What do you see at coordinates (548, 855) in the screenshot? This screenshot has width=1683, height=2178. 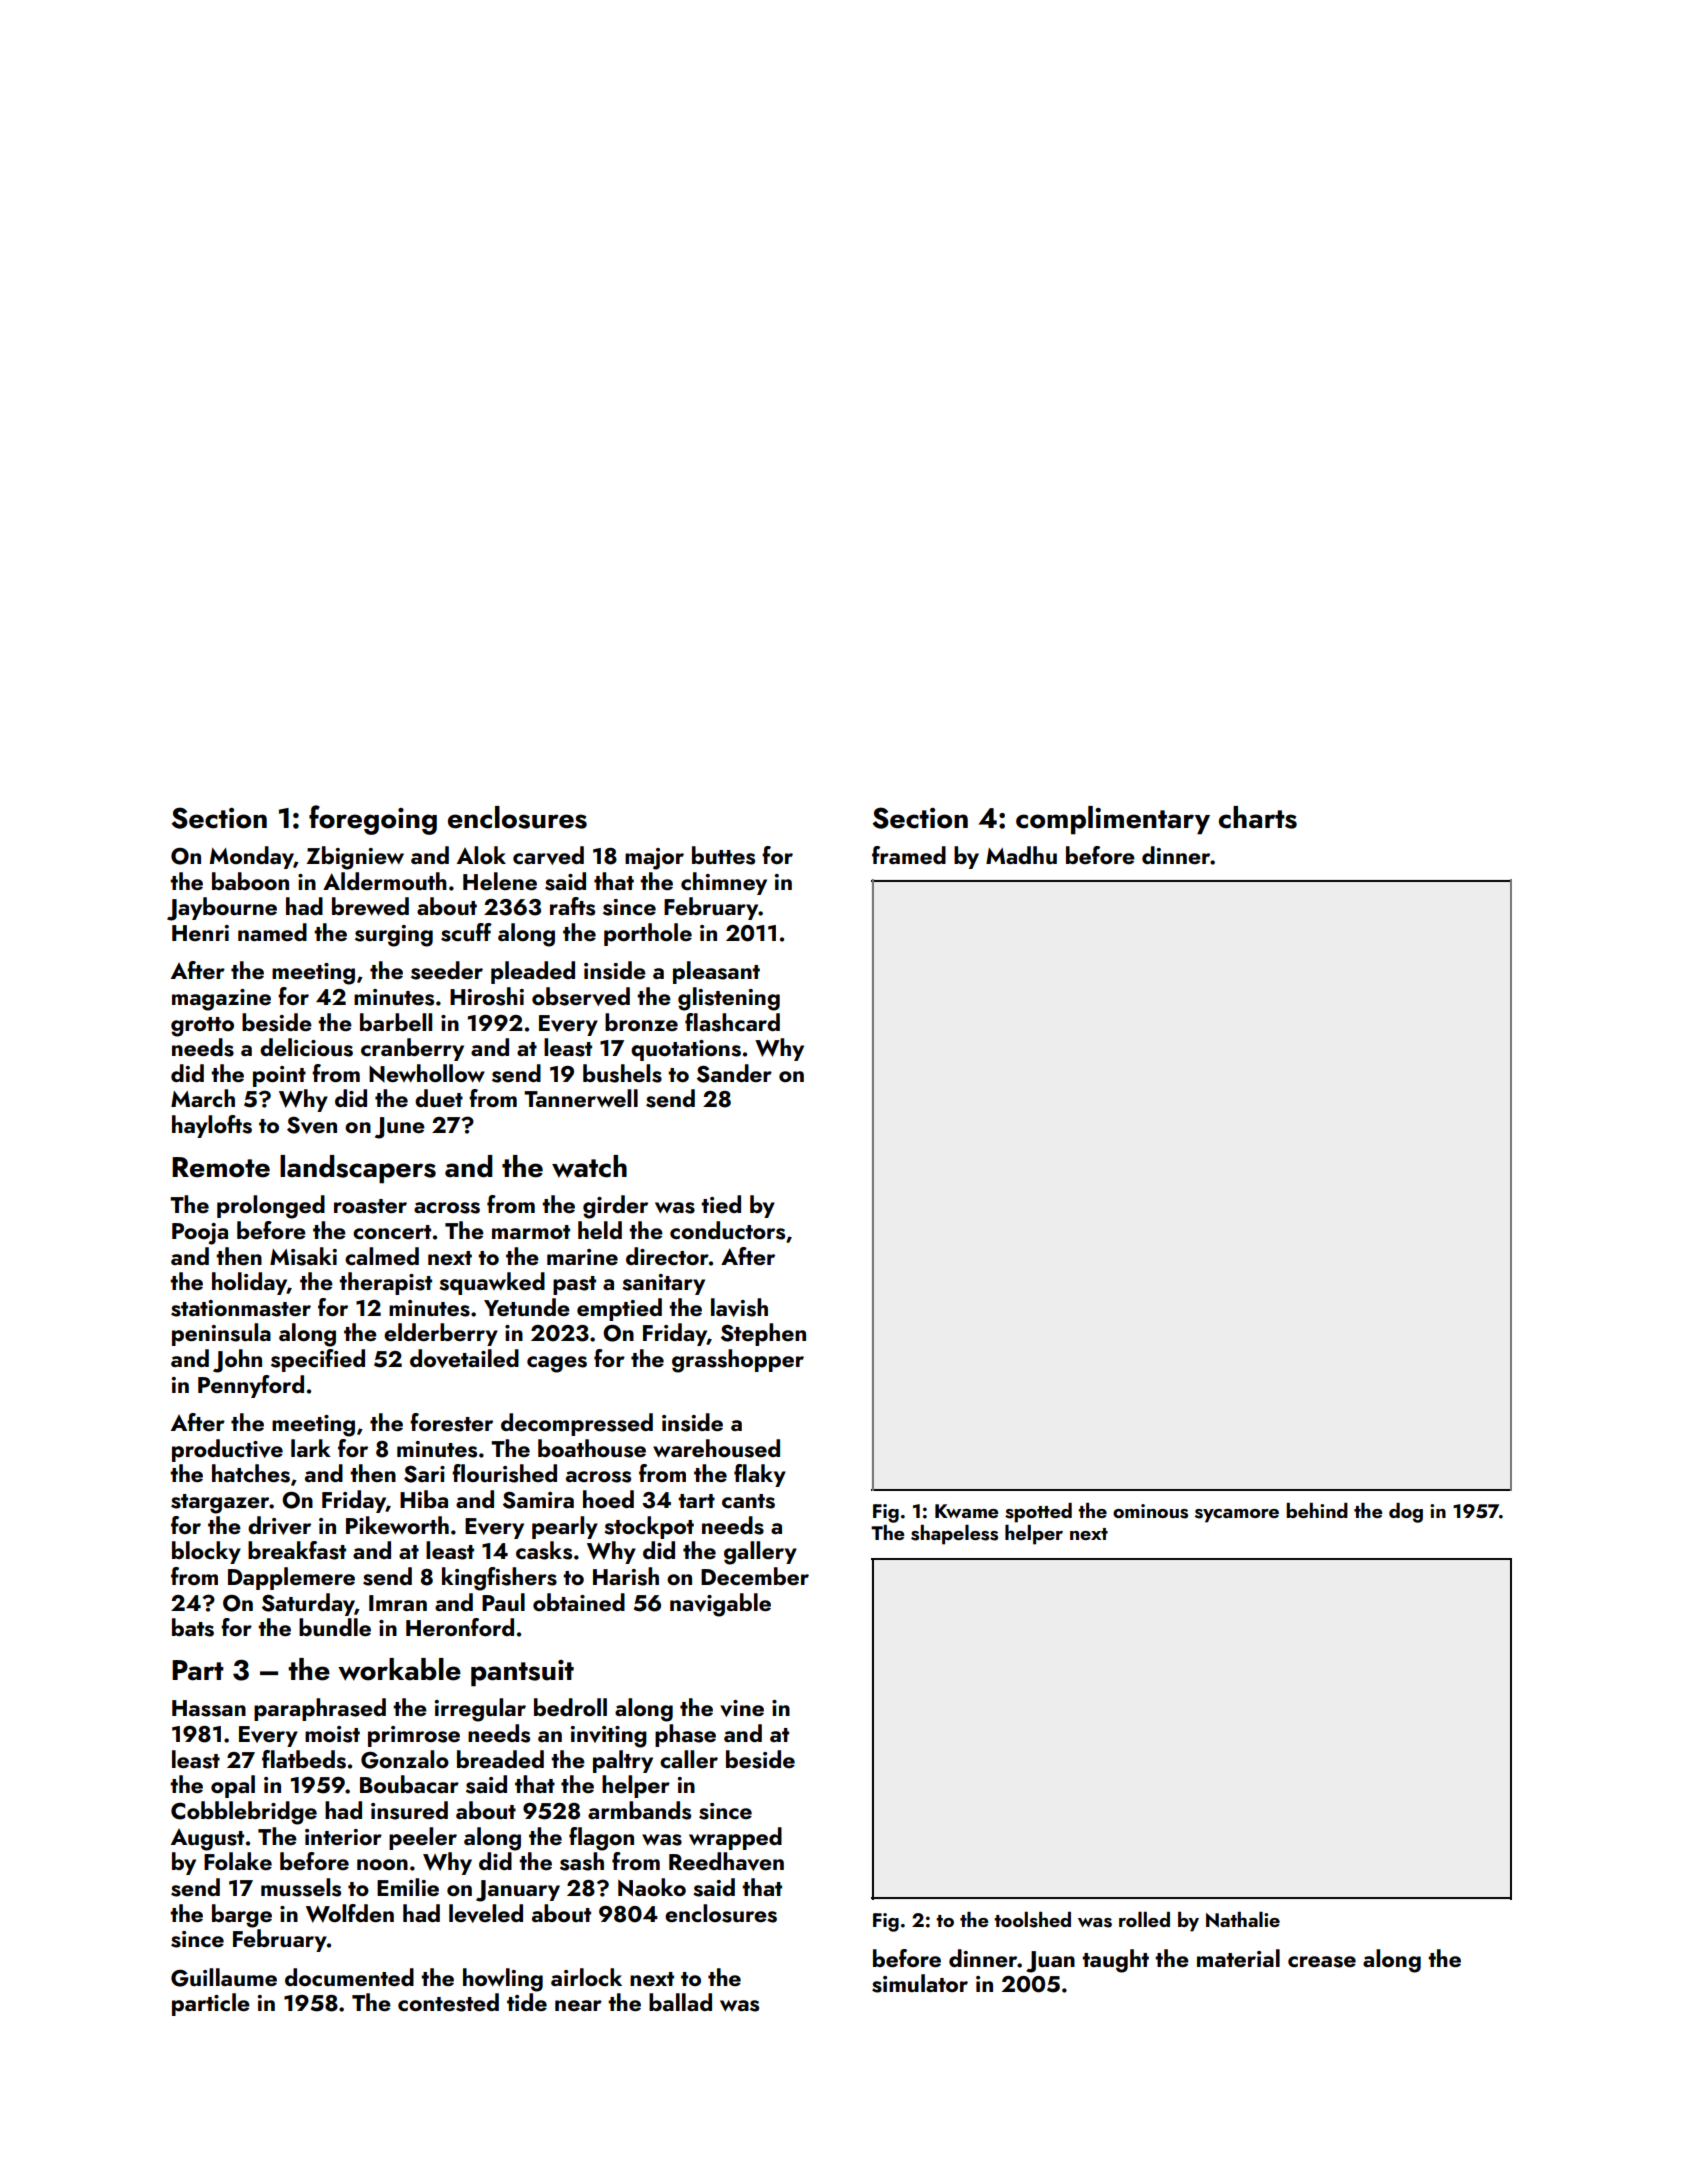 I see `carved` at bounding box center [548, 855].
